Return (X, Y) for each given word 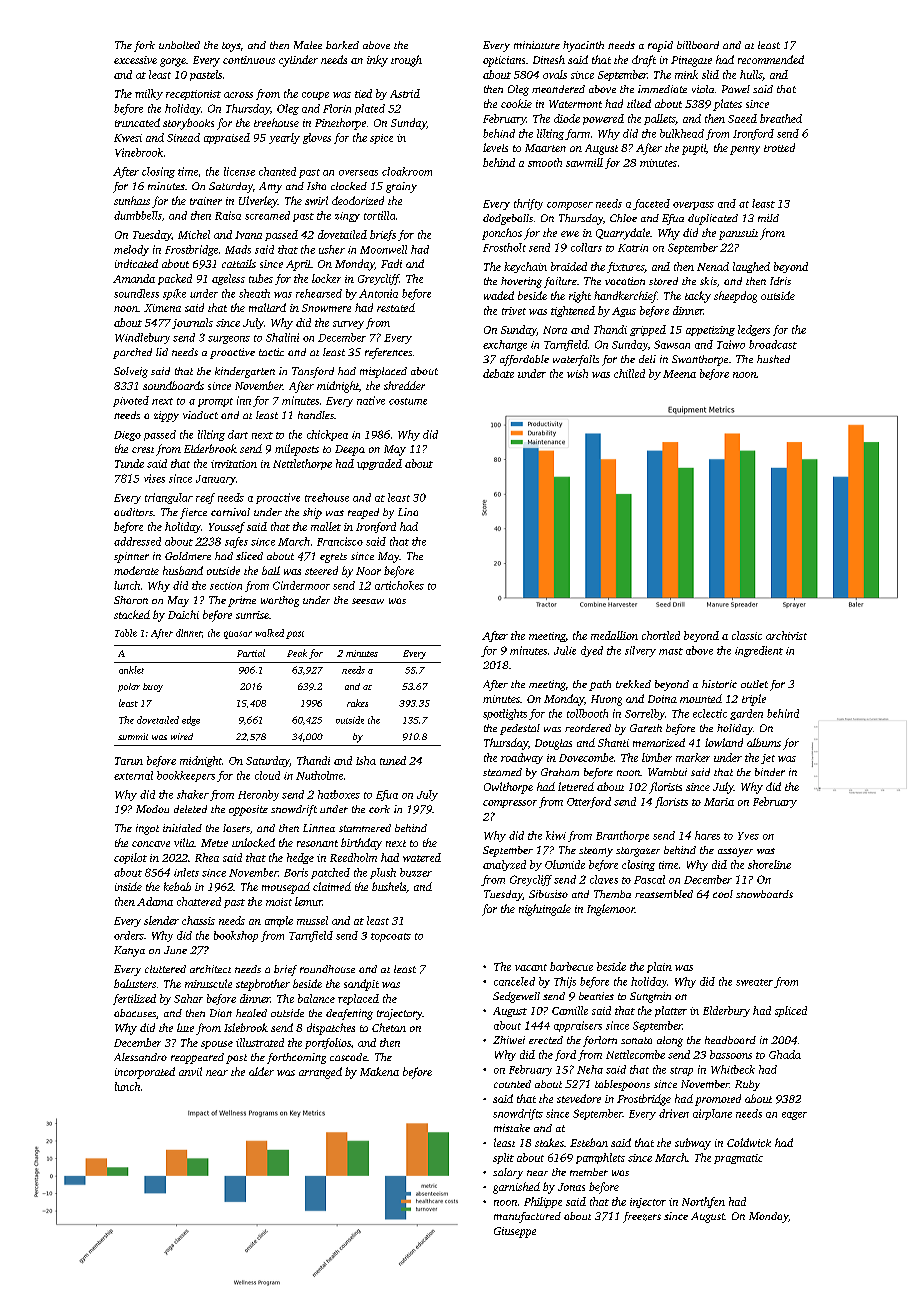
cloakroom (407, 171)
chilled (629, 373)
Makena (379, 1071)
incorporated (145, 1073)
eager (794, 1116)
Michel (194, 234)
